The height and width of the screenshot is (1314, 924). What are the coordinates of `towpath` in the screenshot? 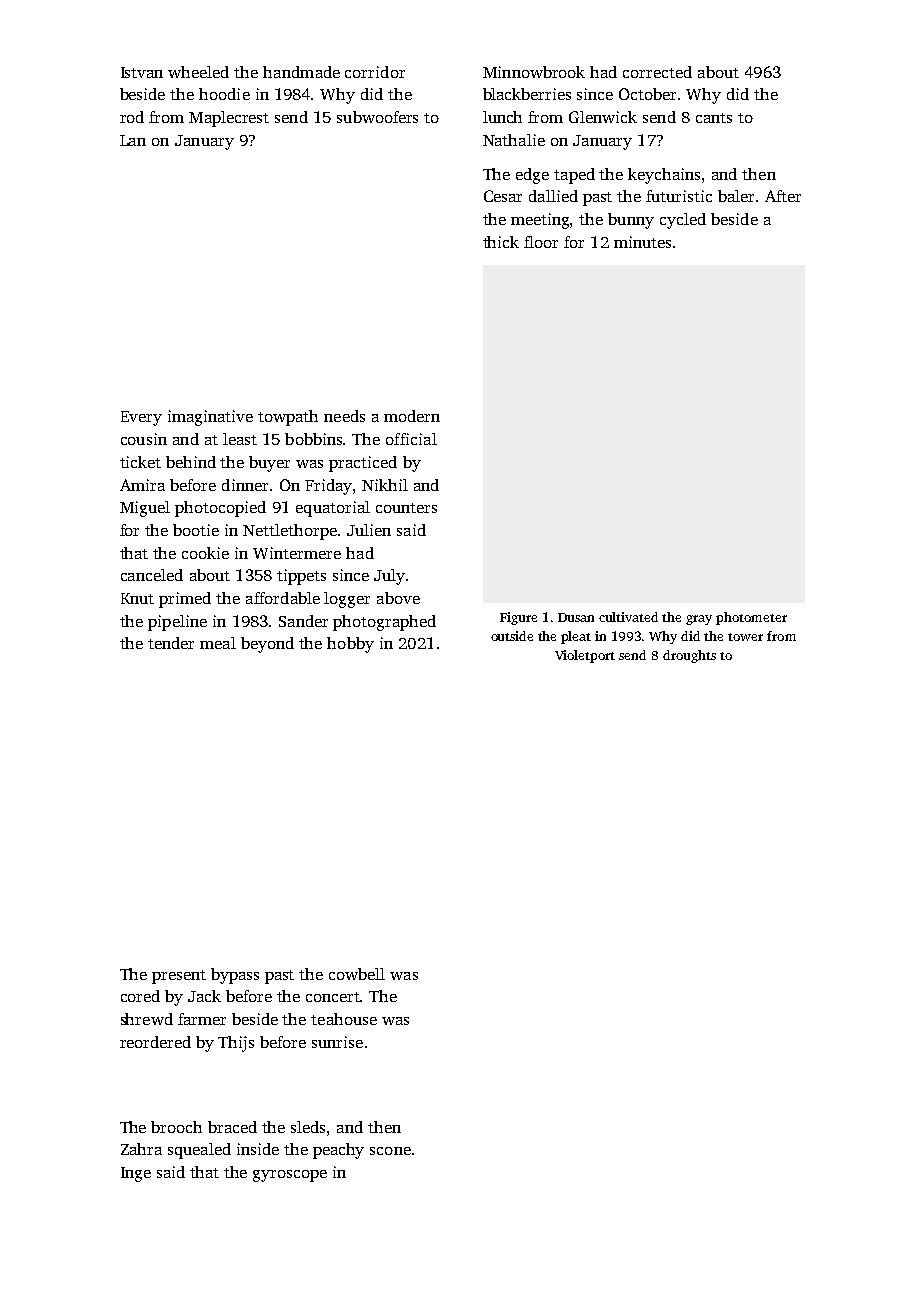 It's located at (288, 418).
